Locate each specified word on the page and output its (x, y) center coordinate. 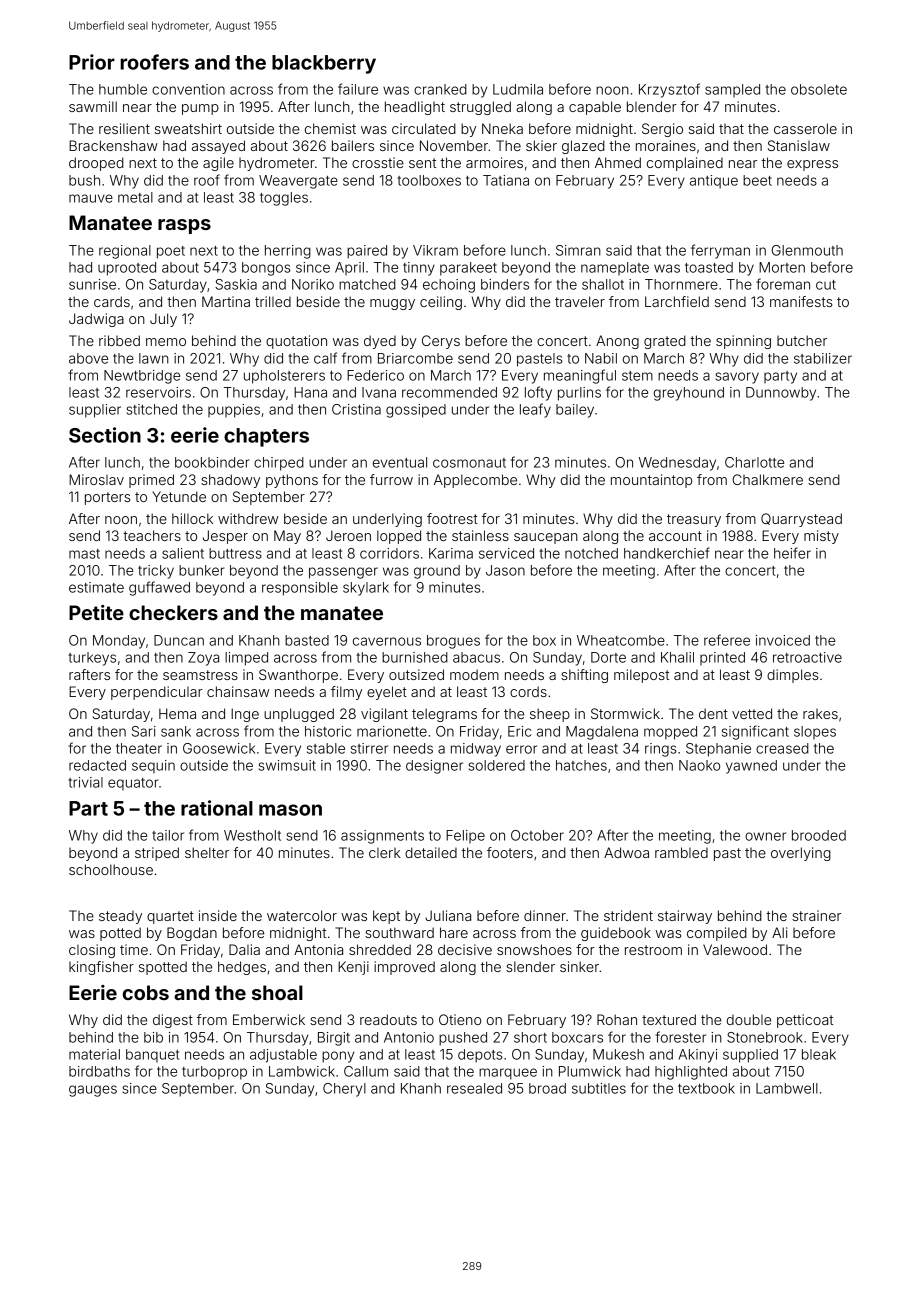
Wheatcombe (621, 640)
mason (290, 810)
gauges (93, 1091)
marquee (508, 1074)
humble (123, 89)
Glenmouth (807, 250)
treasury (694, 520)
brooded (819, 835)
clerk (385, 853)
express (812, 165)
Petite (96, 612)
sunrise (92, 284)
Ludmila (518, 89)
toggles (284, 199)
